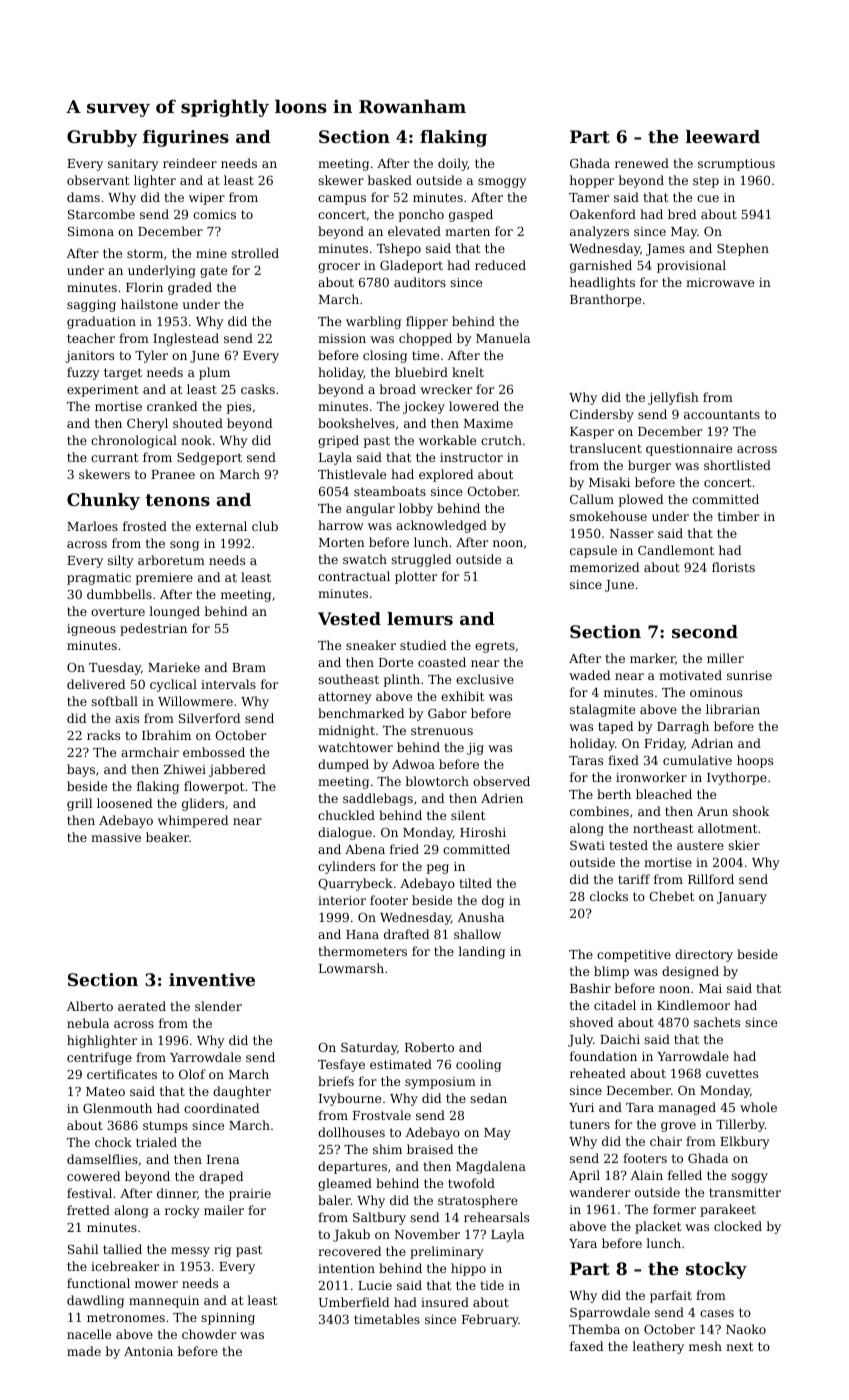  What do you see at coordinates (211, 253) in the screenshot?
I see `mine` at bounding box center [211, 253].
